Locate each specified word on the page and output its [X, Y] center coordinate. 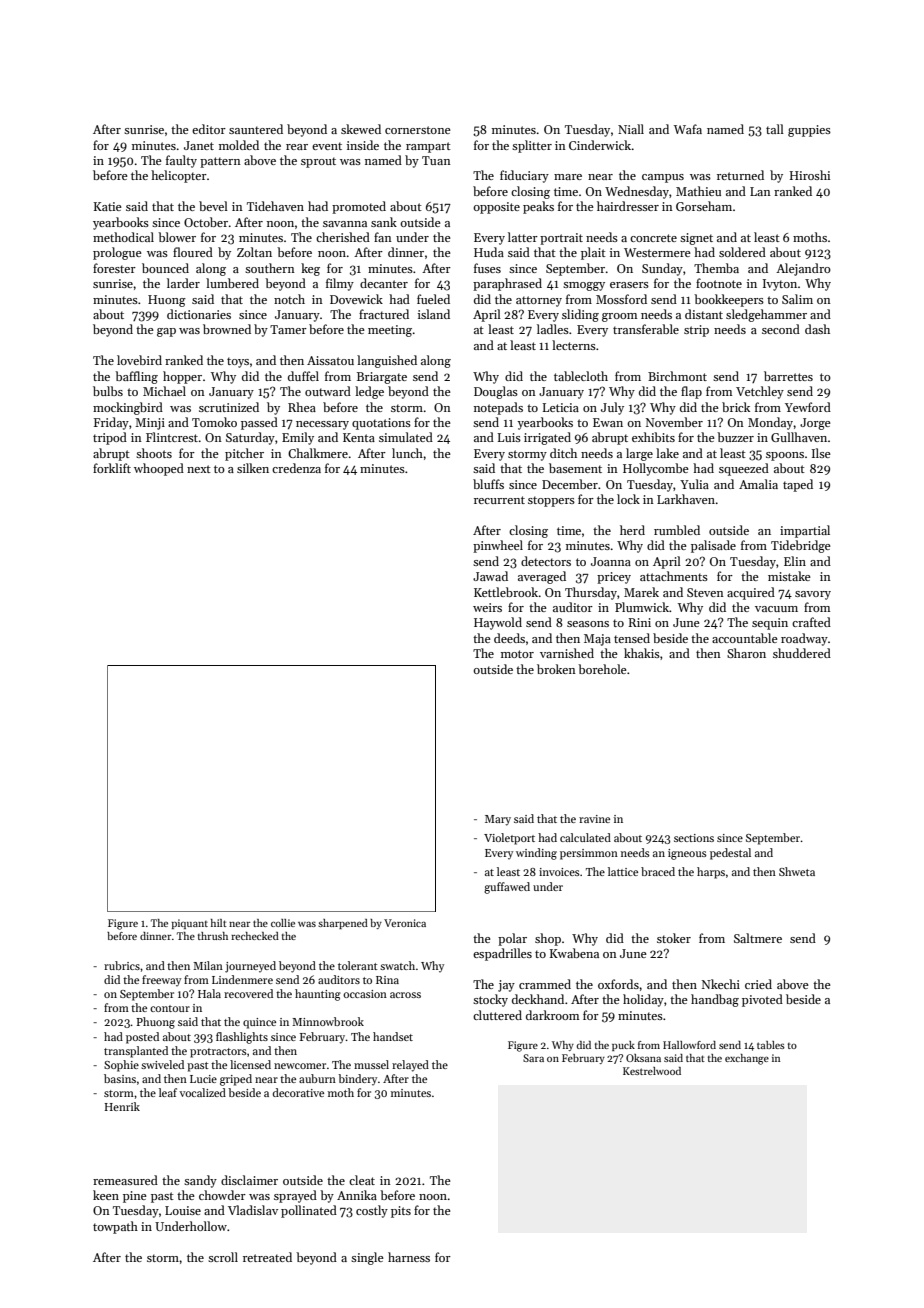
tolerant [358, 965]
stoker [674, 938]
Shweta [797, 871]
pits [401, 1212]
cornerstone [418, 130]
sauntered [256, 129]
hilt [219, 923]
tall [775, 129]
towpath [115, 1227]
